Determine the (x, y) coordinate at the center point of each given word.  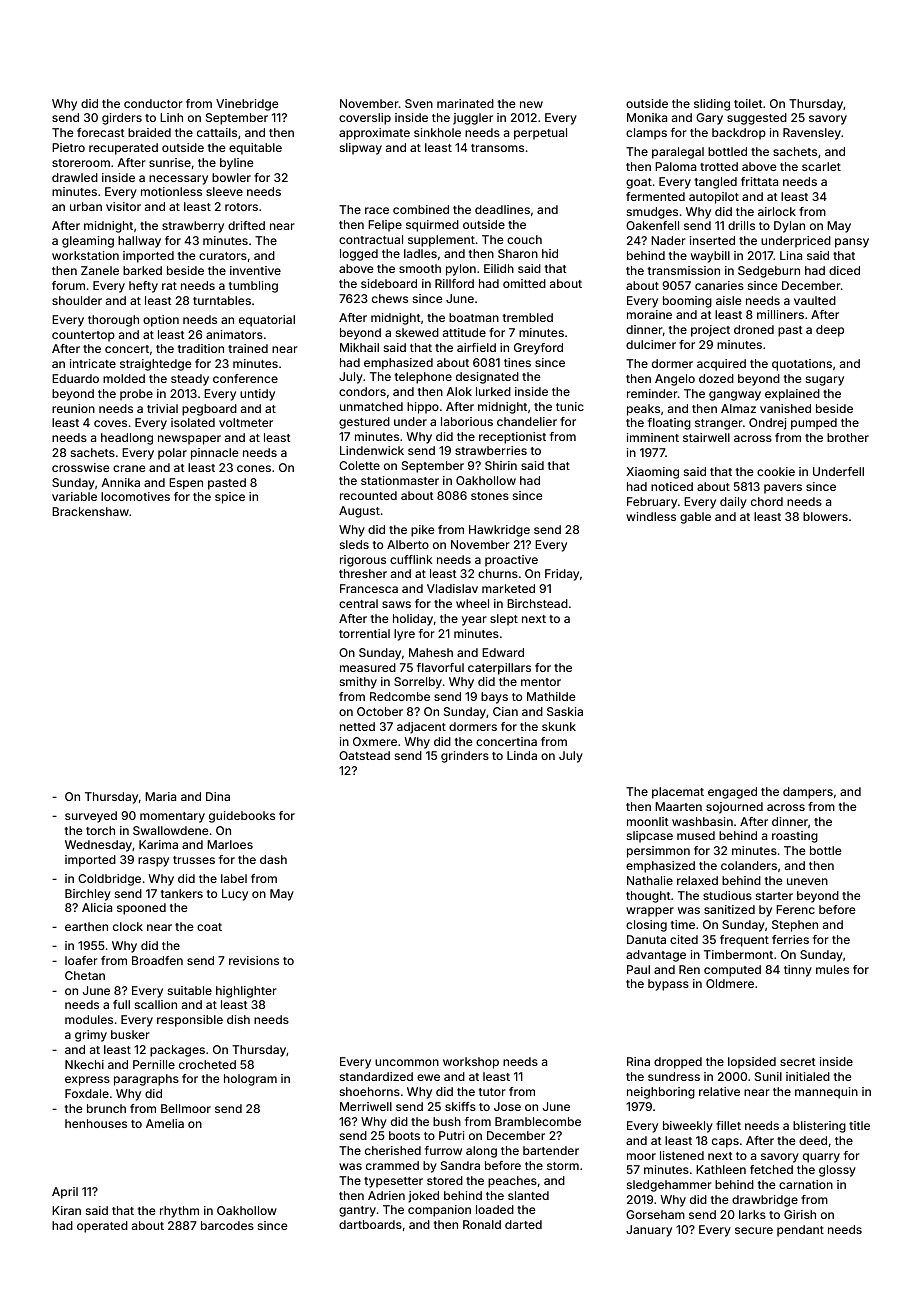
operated (102, 1227)
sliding (712, 105)
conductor (153, 103)
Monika (647, 117)
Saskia (565, 711)
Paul (638, 969)
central (358, 603)
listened (682, 1155)
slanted (528, 1195)
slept (504, 620)
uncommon (407, 1062)
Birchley (88, 895)
